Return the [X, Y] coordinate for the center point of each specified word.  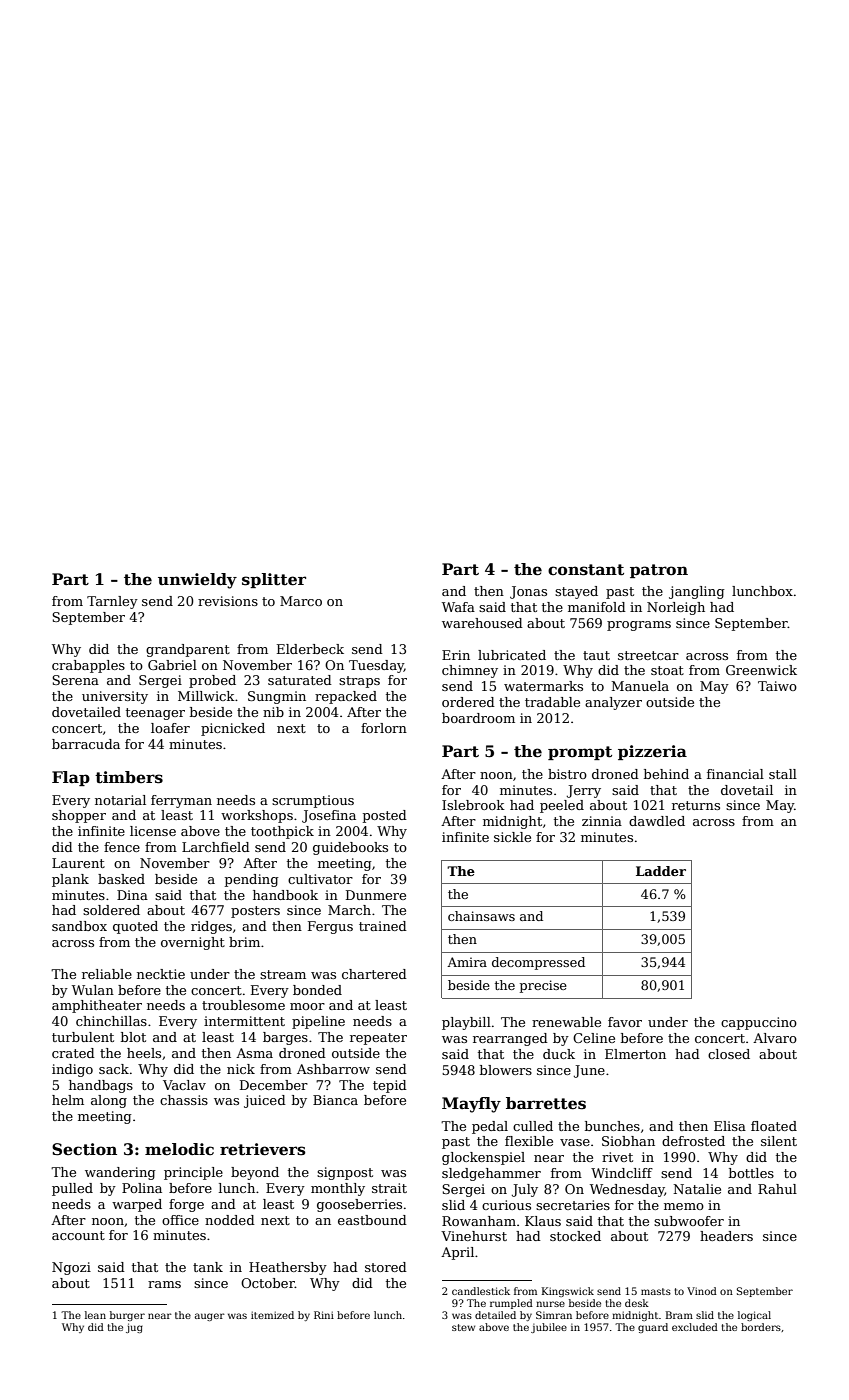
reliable [107, 974]
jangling [697, 592]
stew [463, 1327]
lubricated [512, 655]
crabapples [88, 666]
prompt [580, 753]
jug [134, 1328]
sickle [512, 837]
